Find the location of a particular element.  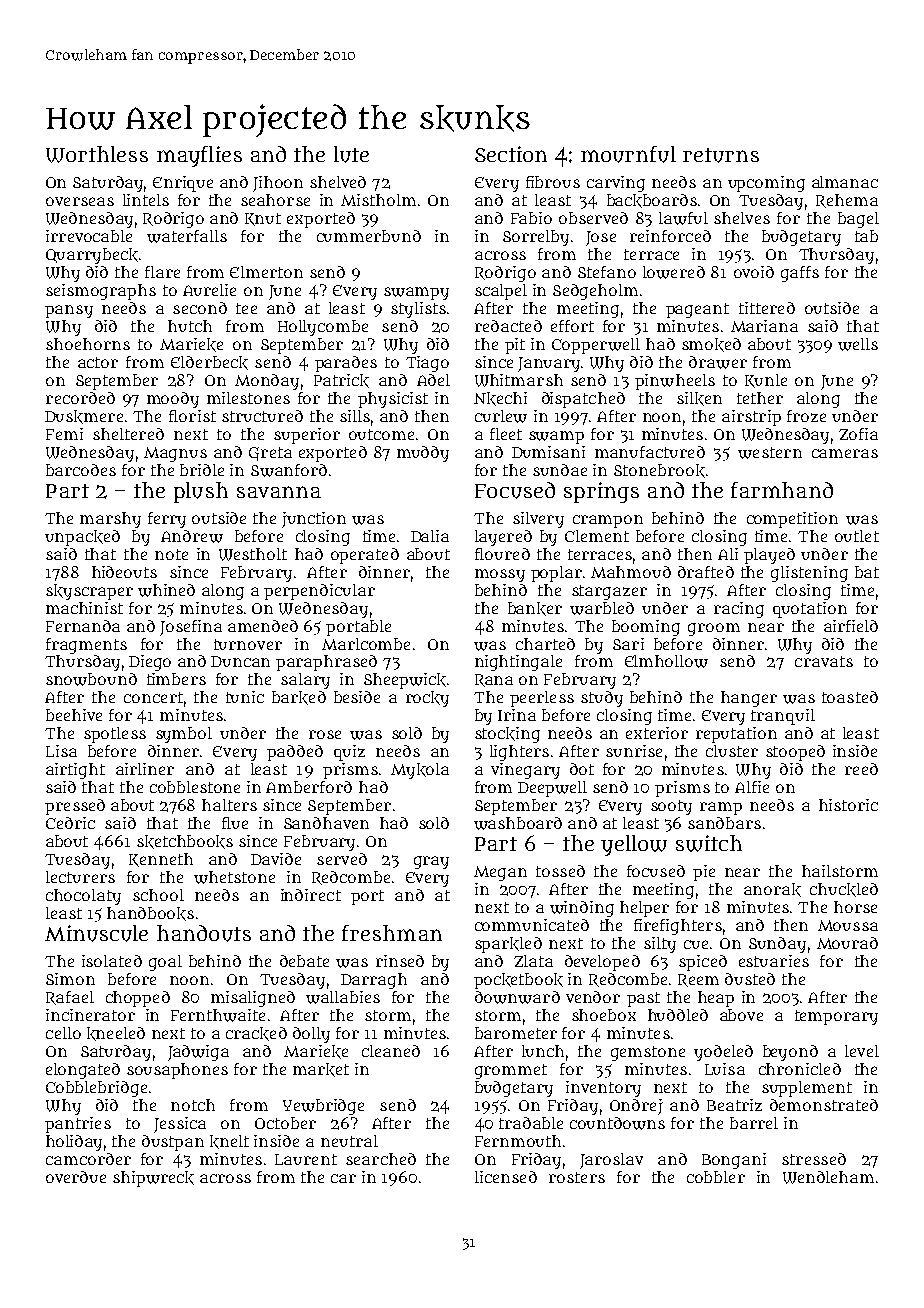

Cedric is located at coordinates (70, 823).
